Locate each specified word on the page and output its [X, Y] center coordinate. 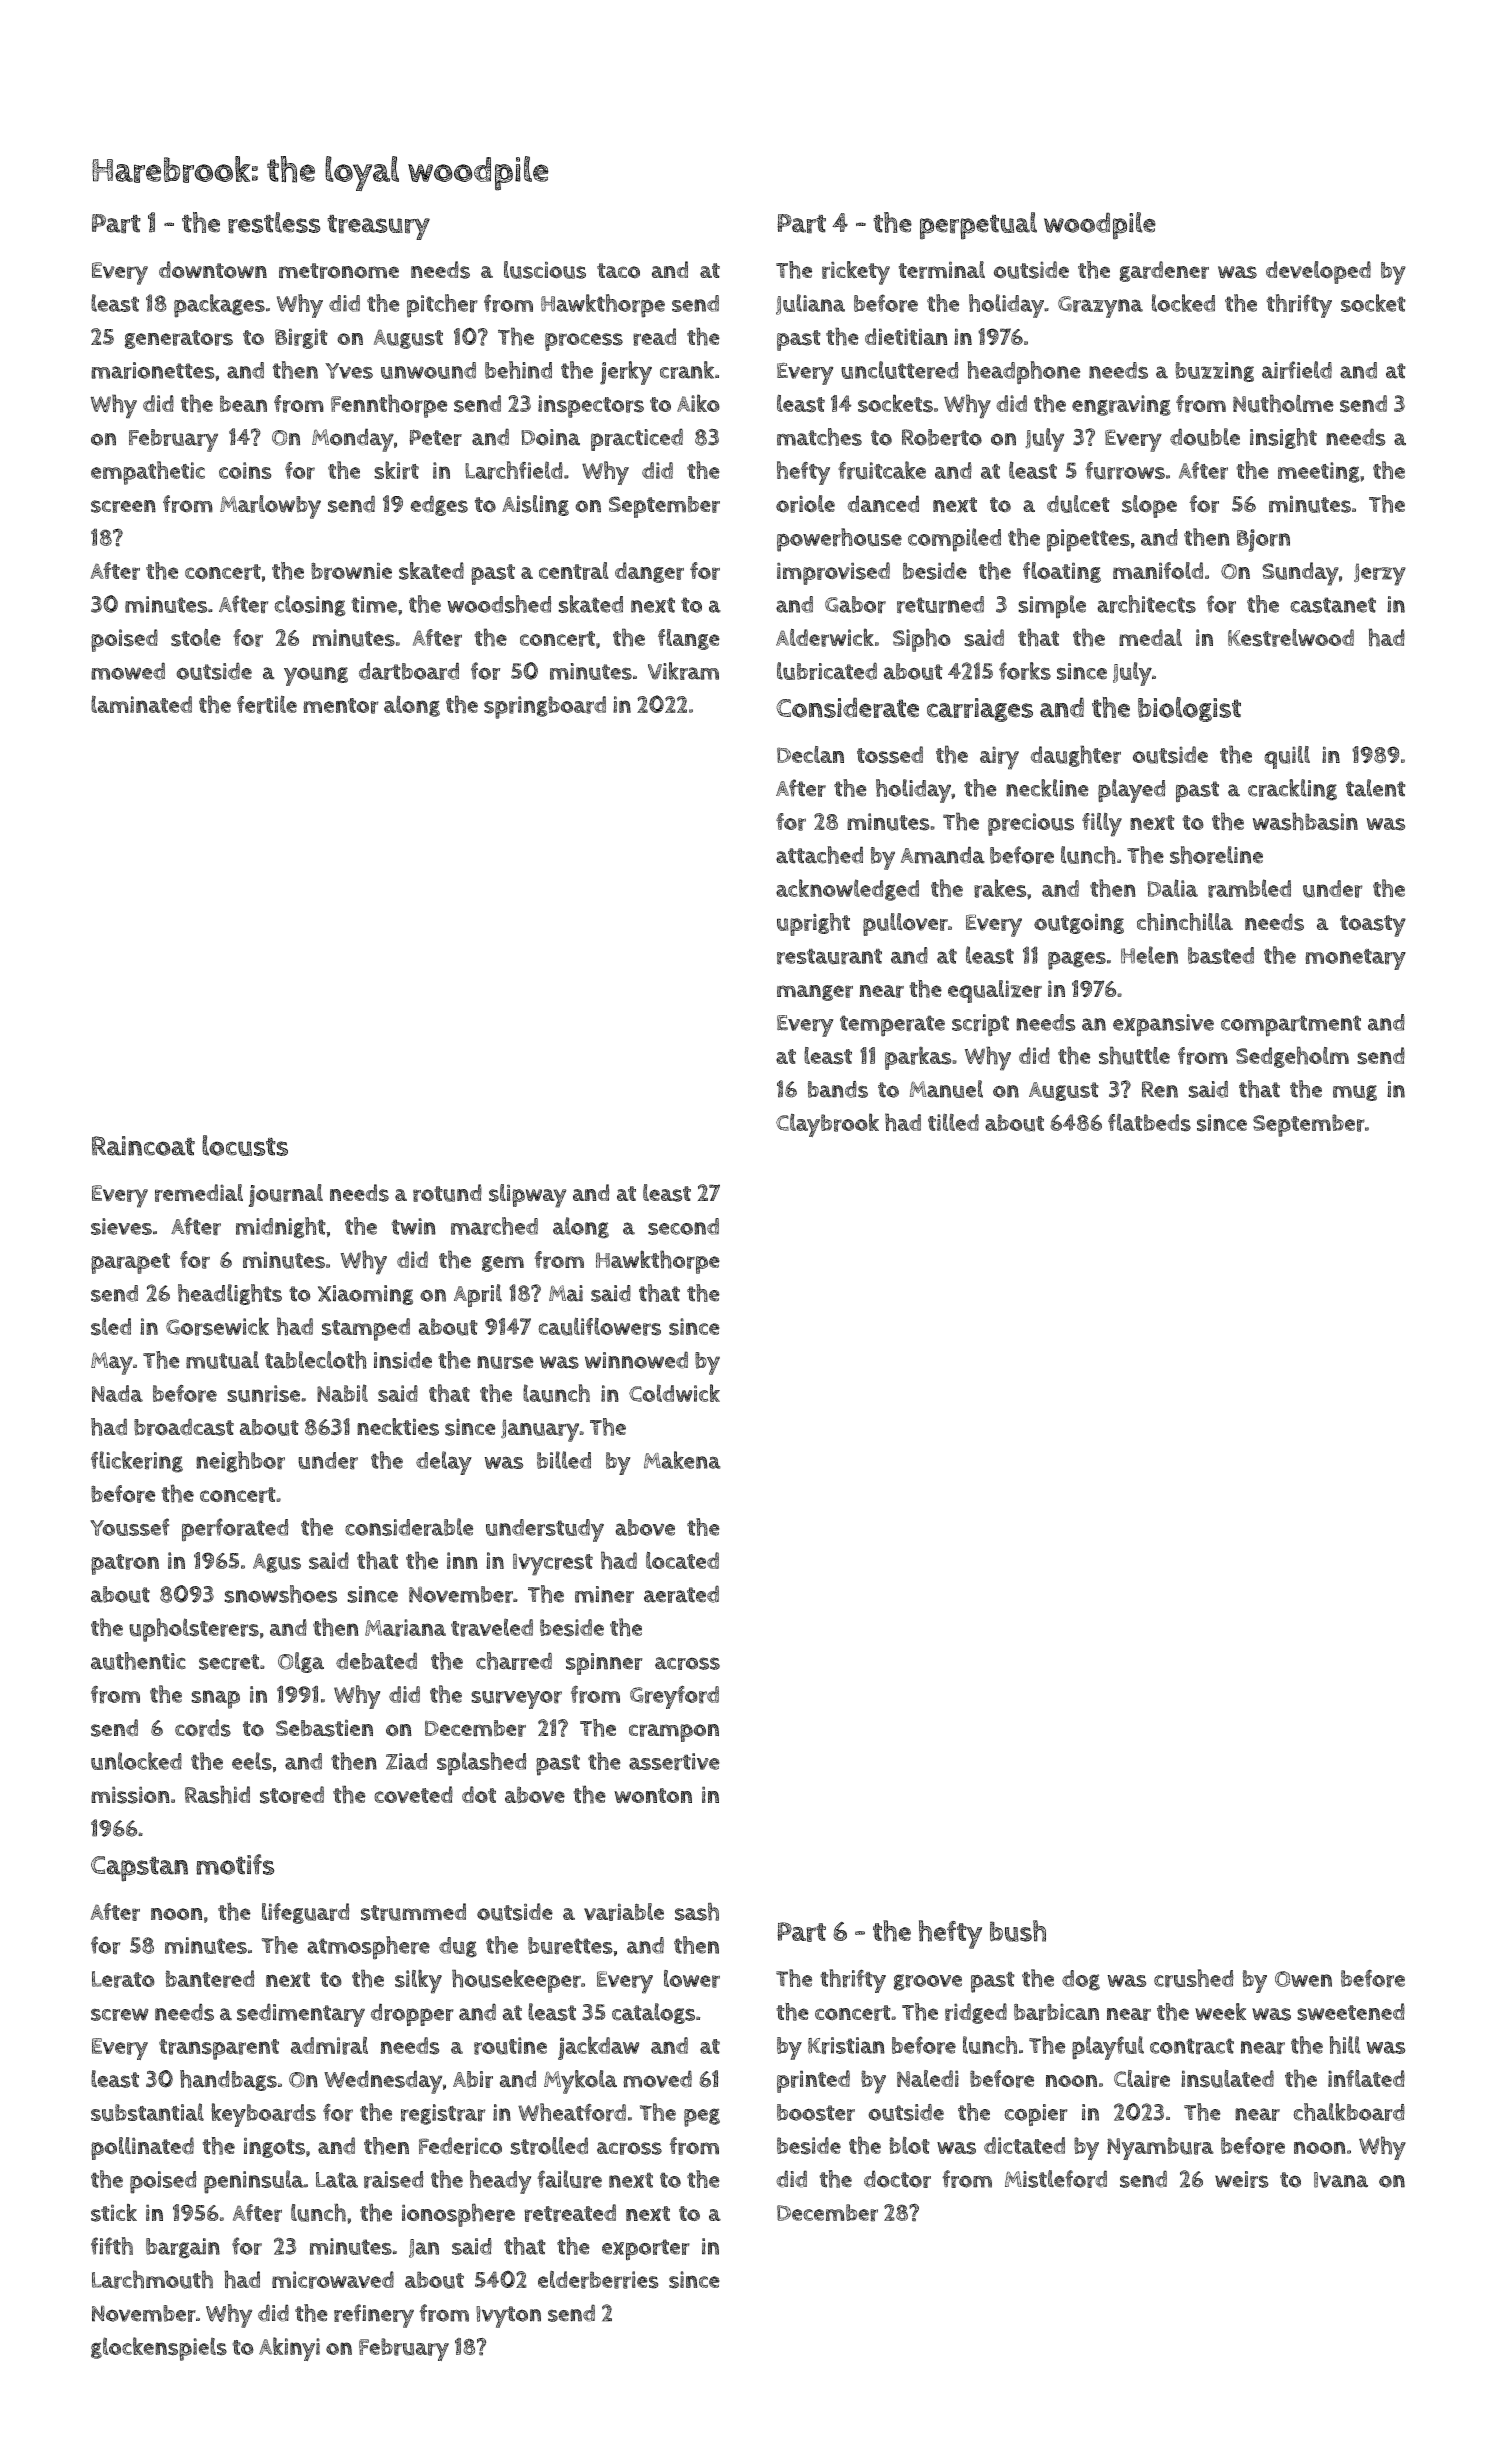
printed [813, 2081]
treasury [378, 227]
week [1220, 2011]
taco [618, 271]
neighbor [240, 1462]
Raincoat [143, 1146]
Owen [1303, 1979]
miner [604, 1594]
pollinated [142, 2148]
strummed [413, 1912]
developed [1318, 272]
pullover [905, 924]
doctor [897, 2179]
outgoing [1079, 923]
